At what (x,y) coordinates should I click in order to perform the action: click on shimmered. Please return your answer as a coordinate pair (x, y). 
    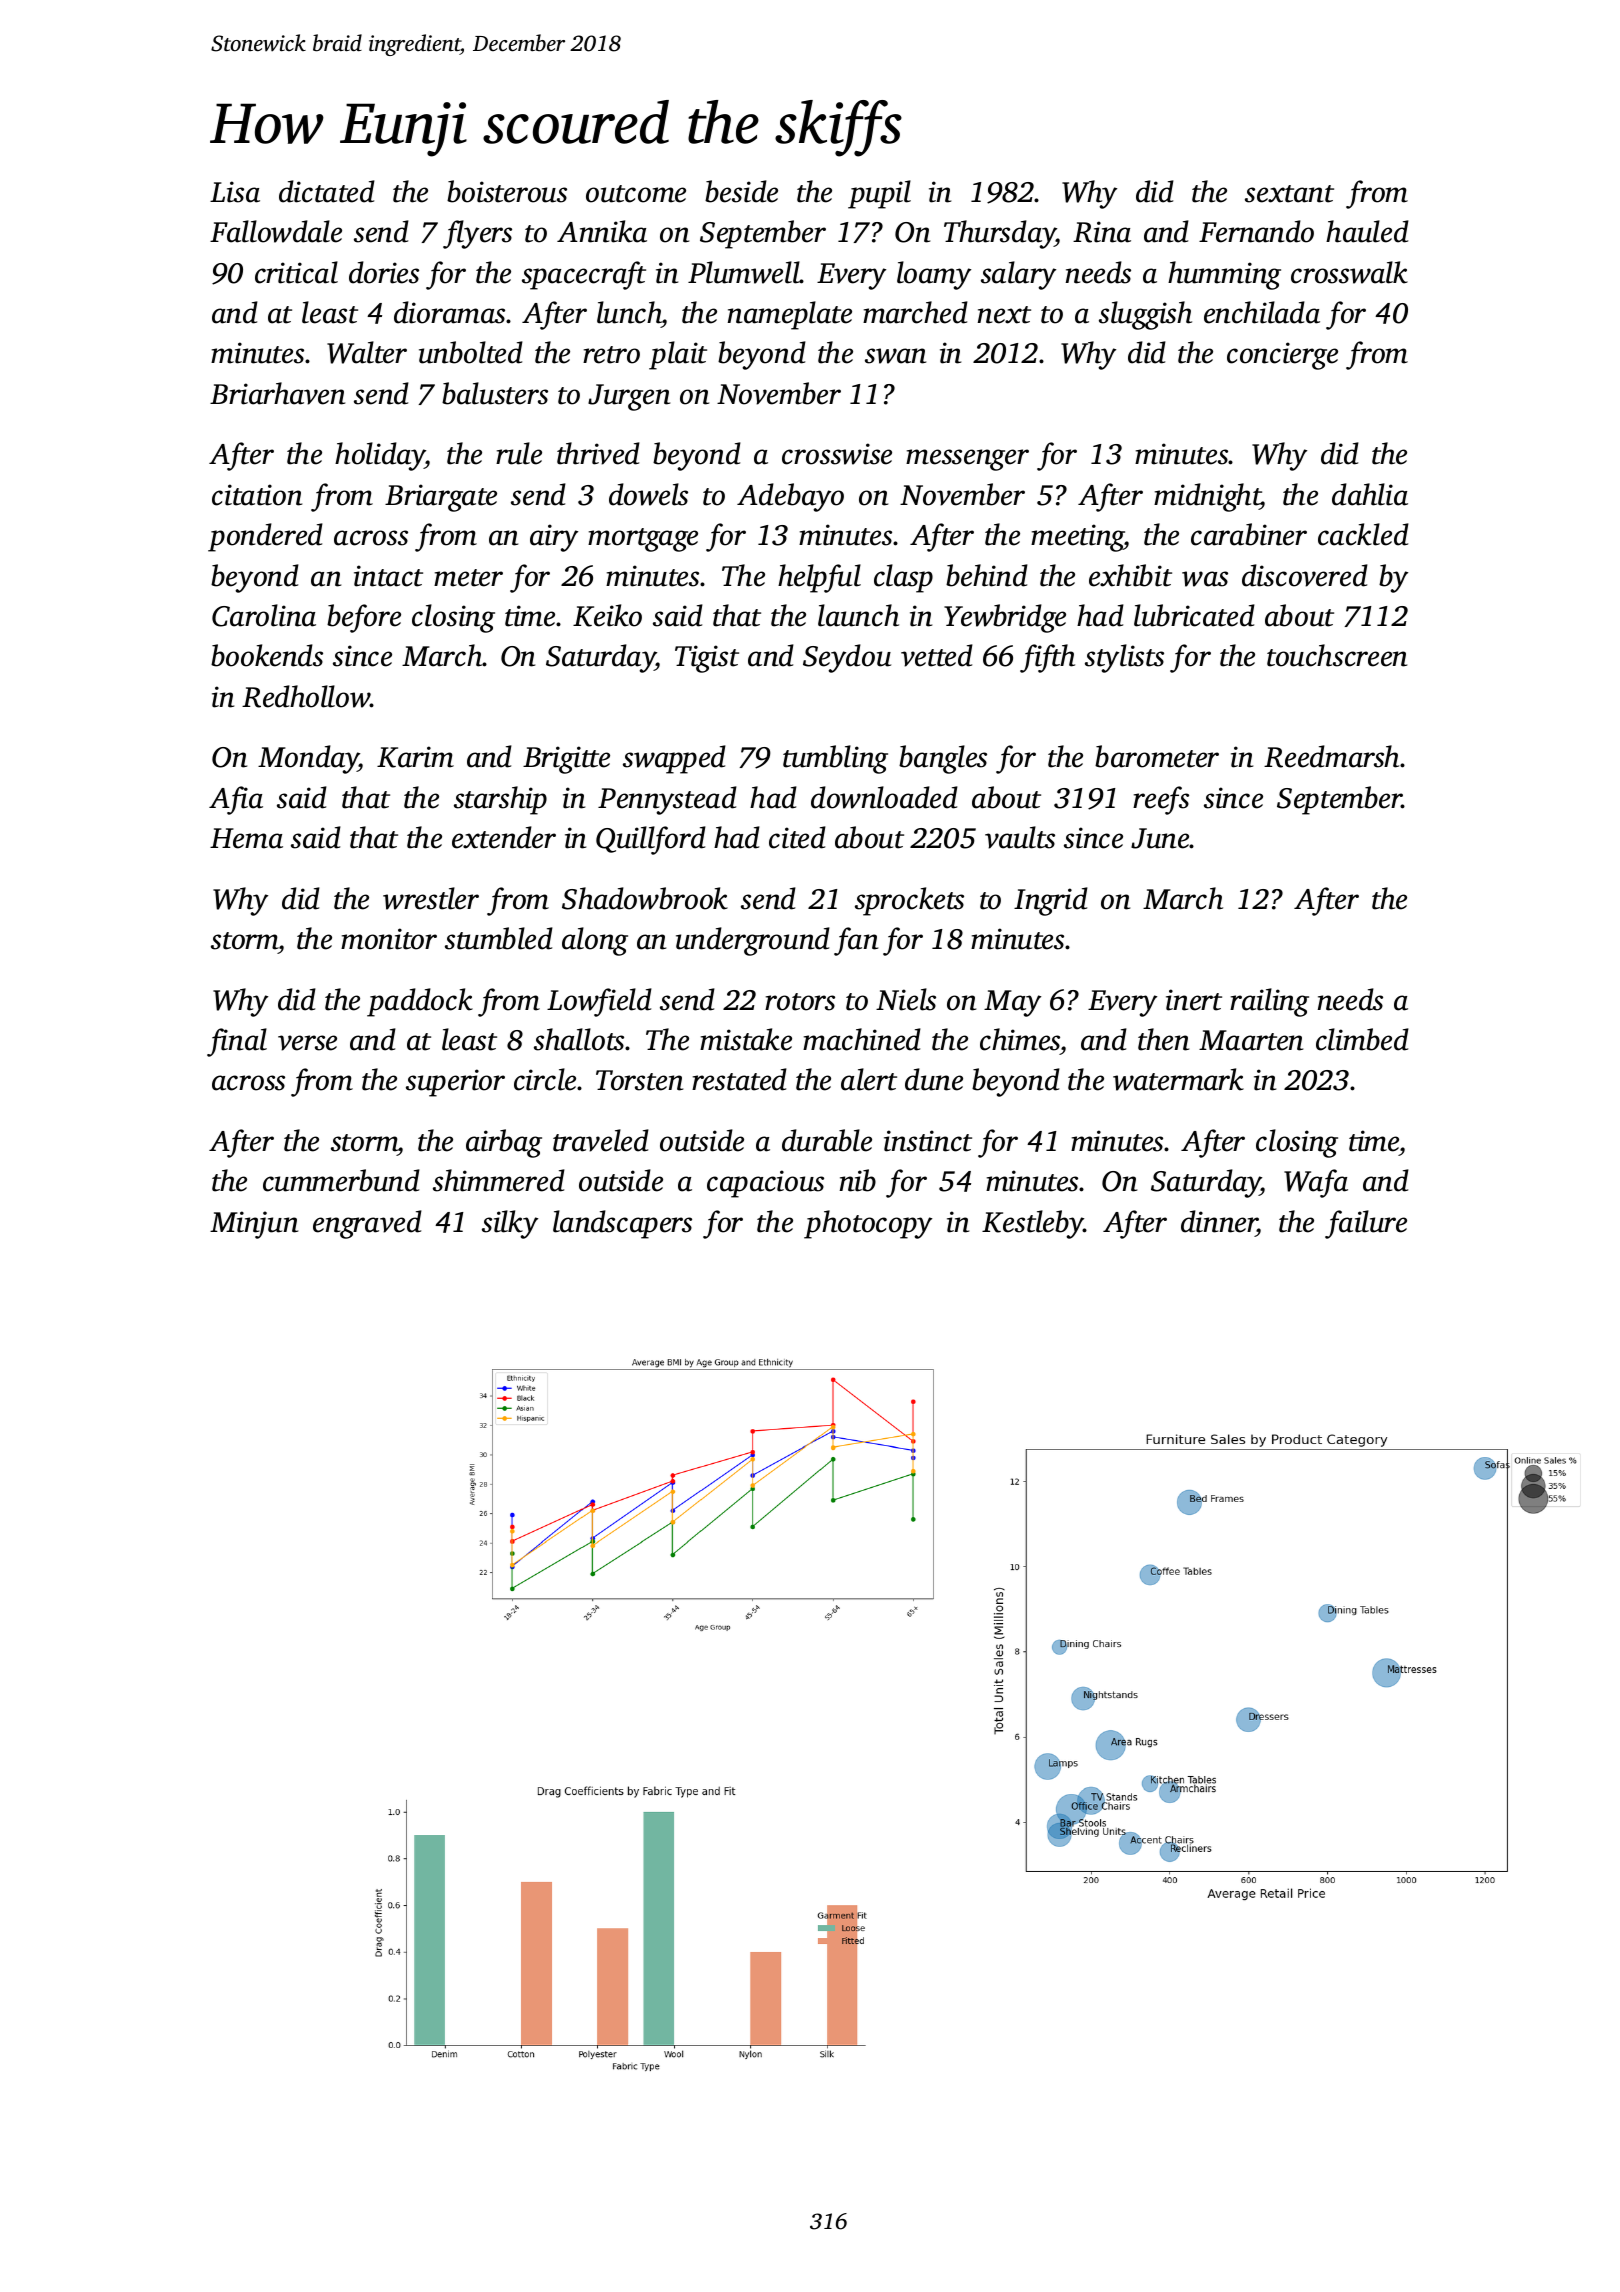
    Looking at the image, I should click on (499, 1180).
